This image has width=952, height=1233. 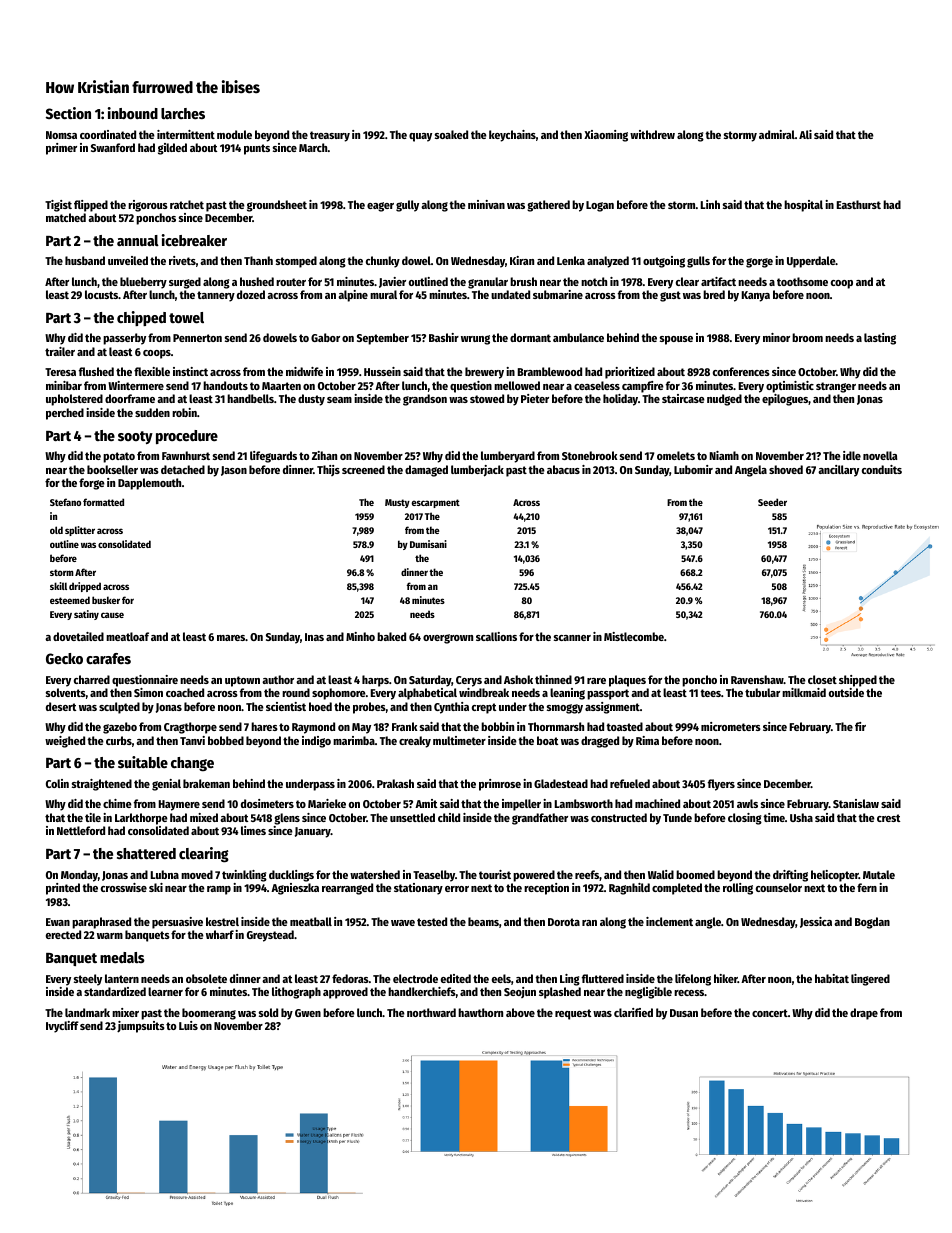 What do you see at coordinates (225, 385) in the image?
I see `handouts` at bounding box center [225, 385].
